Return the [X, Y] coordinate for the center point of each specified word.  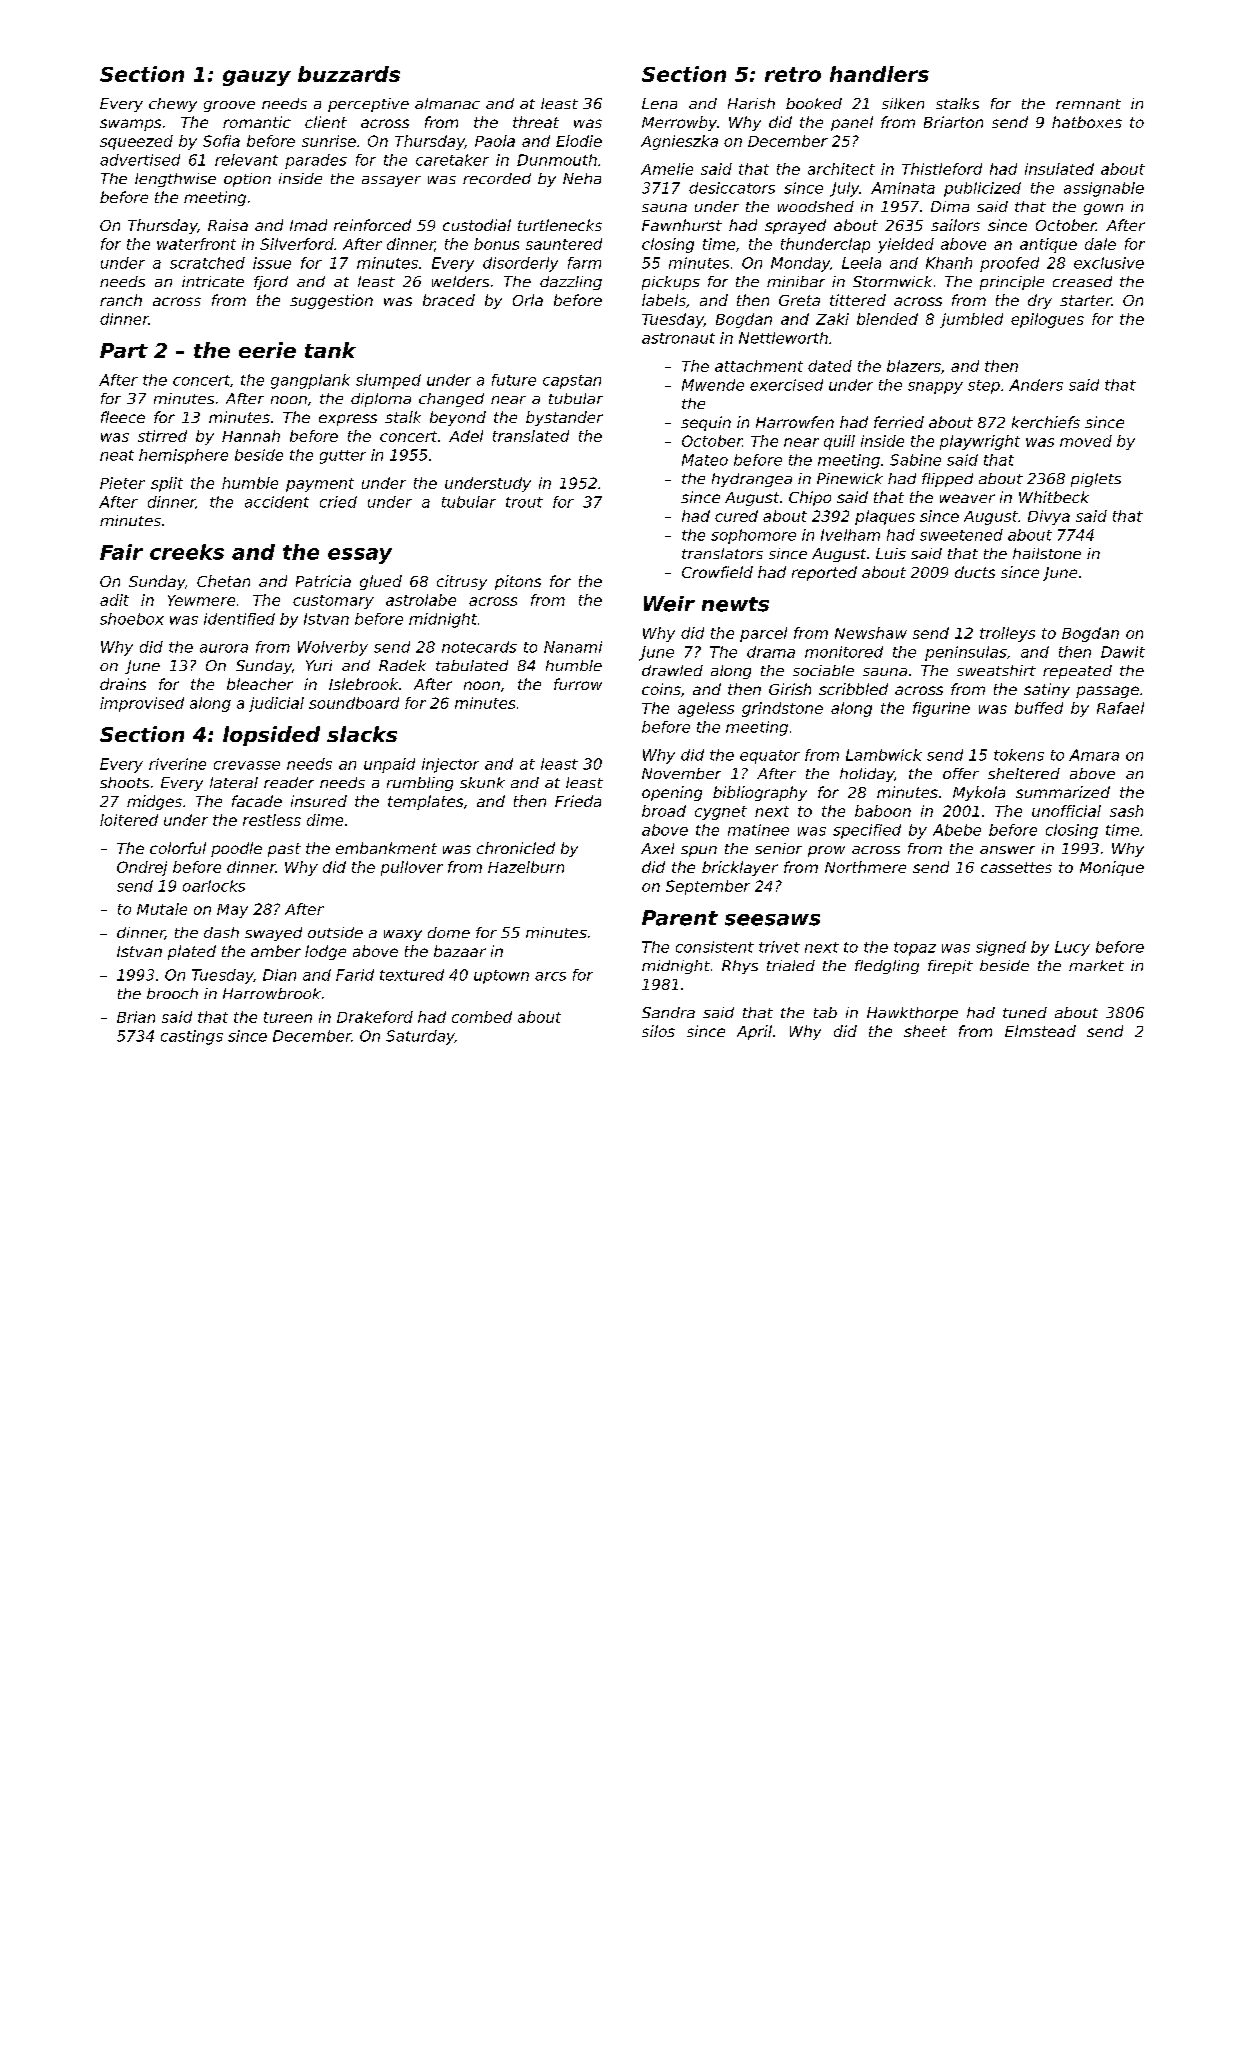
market [1096, 965]
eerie [267, 350]
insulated [1059, 169]
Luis [891, 553]
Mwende [713, 385]
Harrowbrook [272, 993]
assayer [391, 181]
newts [735, 604]
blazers [914, 366]
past [284, 850]
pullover [412, 868]
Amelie [667, 169]
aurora [224, 648]
